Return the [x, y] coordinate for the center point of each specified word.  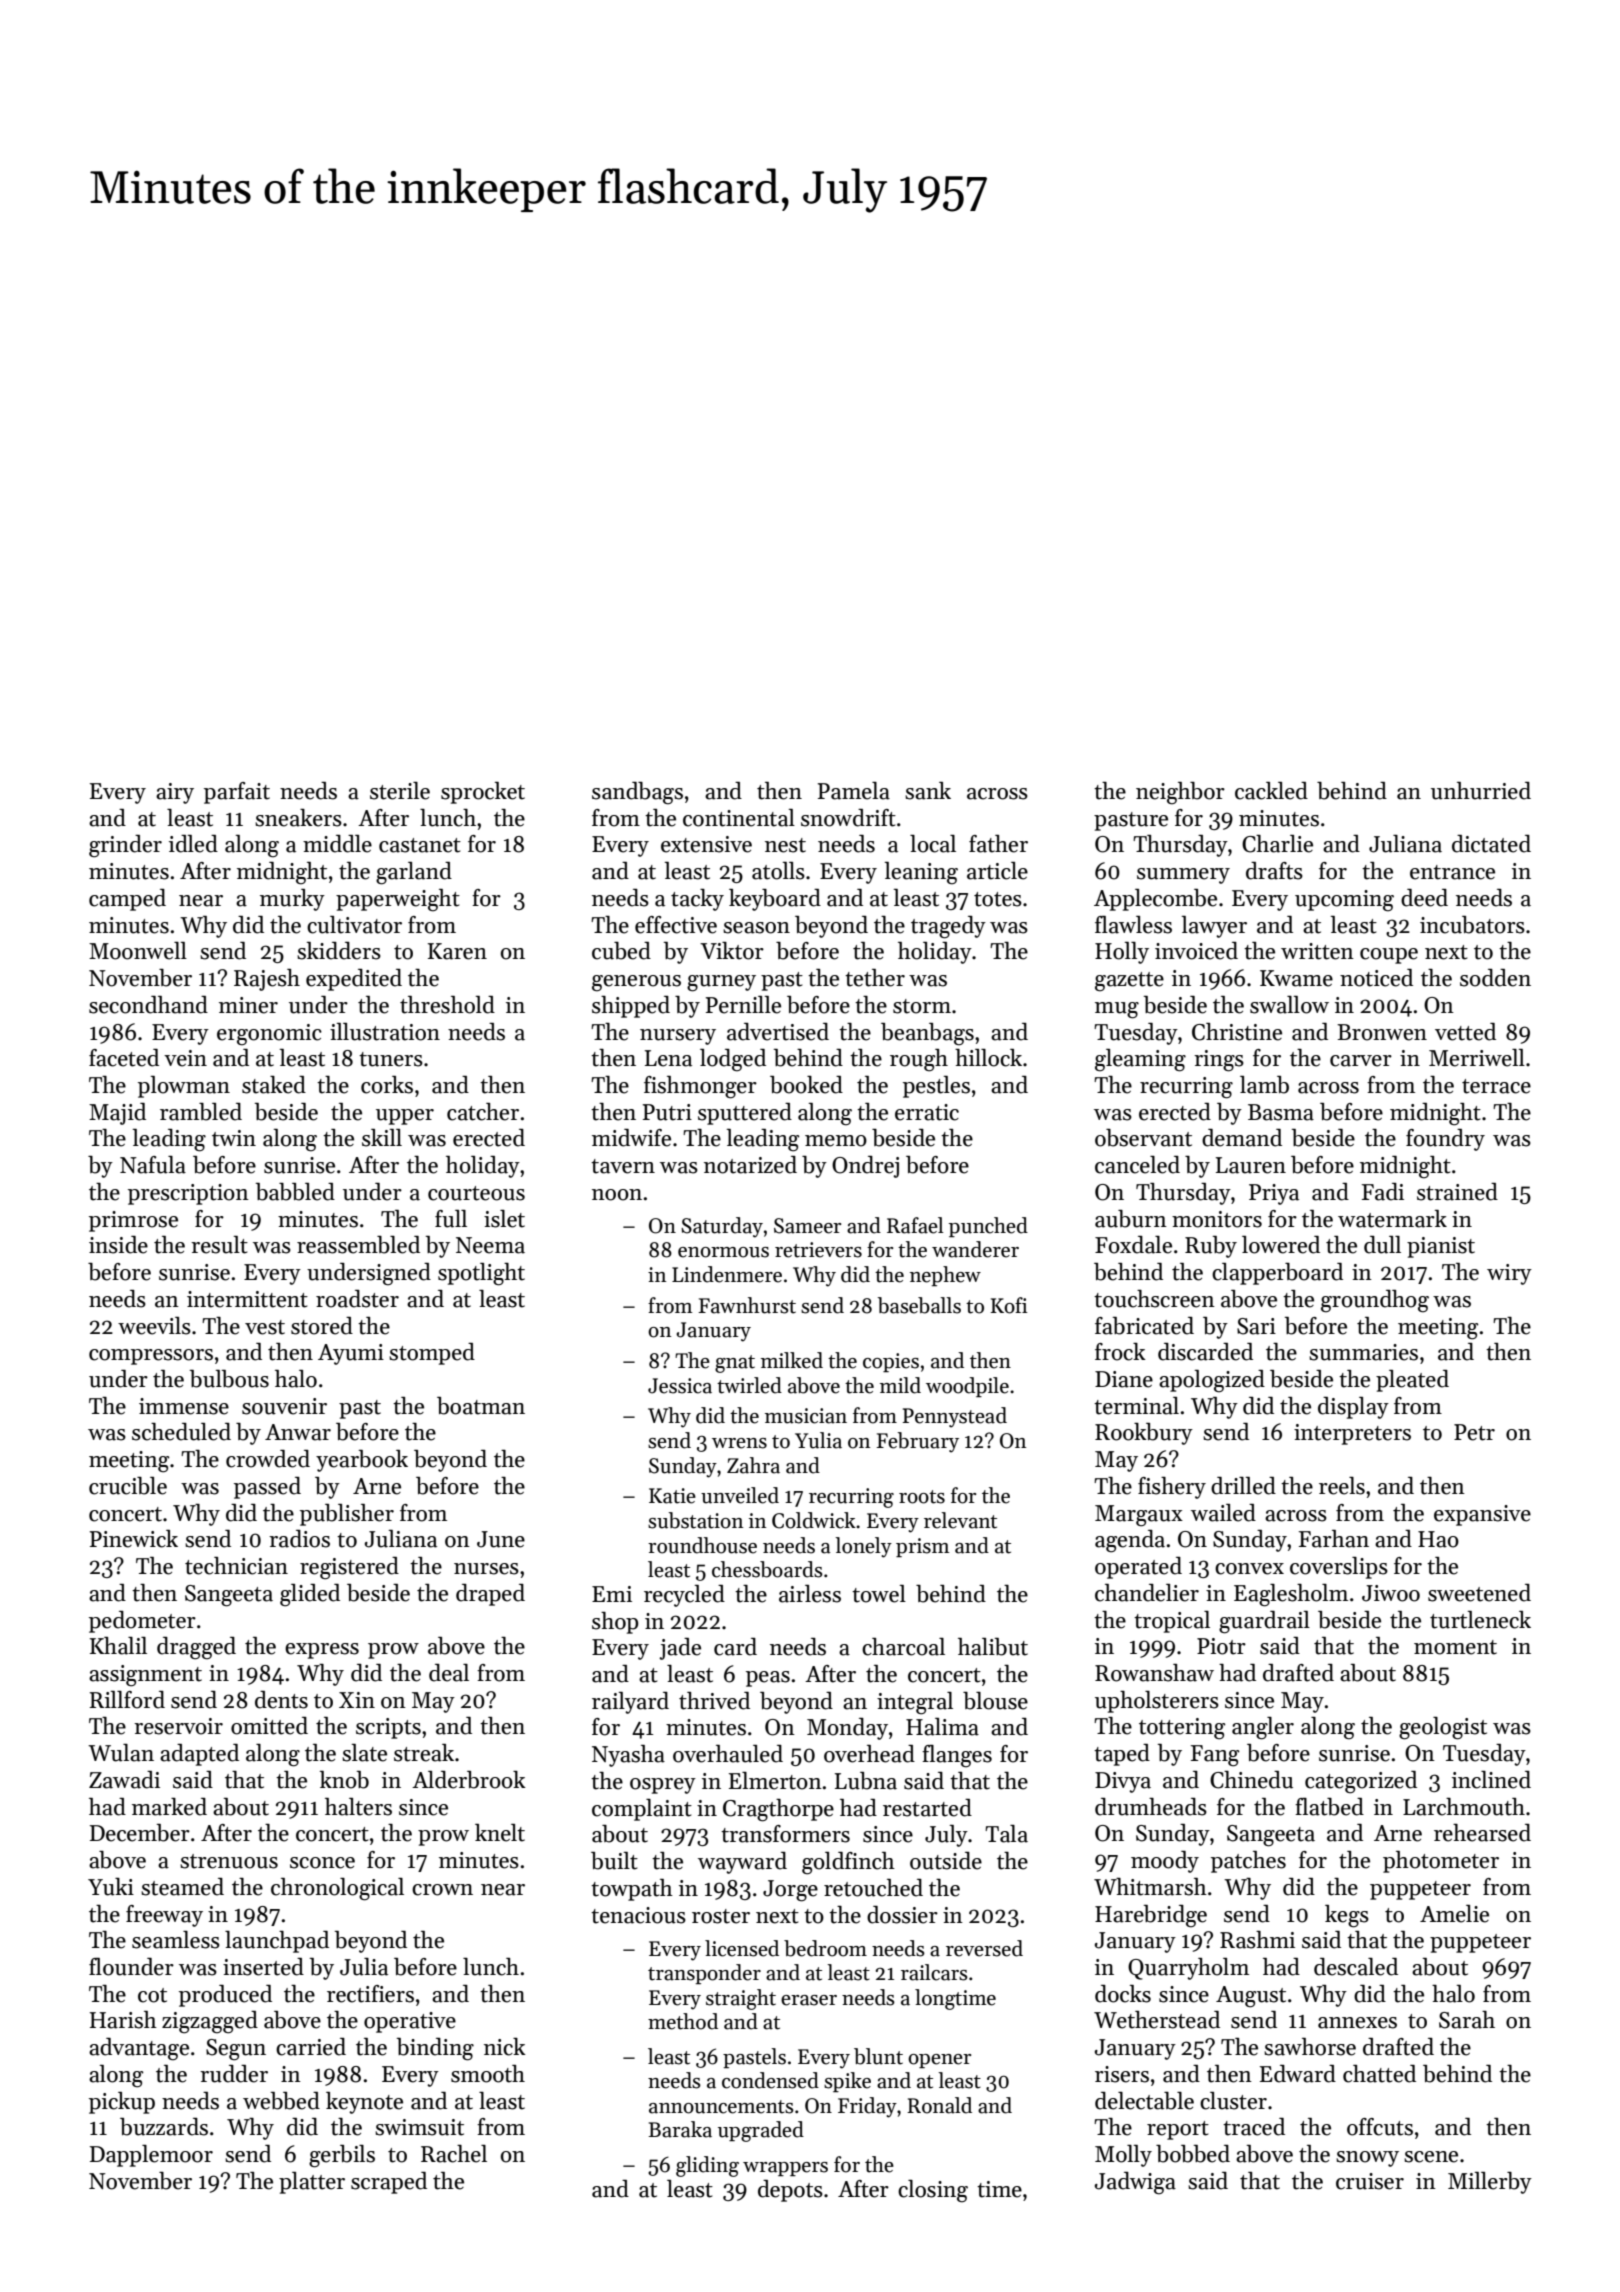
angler [1263, 1728]
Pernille [743, 1005]
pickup [122, 2103]
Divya [1123, 1782]
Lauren [1251, 1165]
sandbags [637, 793]
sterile [400, 791]
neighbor [1180, 793]
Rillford [127, 1700]
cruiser [1370, 2181]
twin [234, 1138]
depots [790, 2191]
